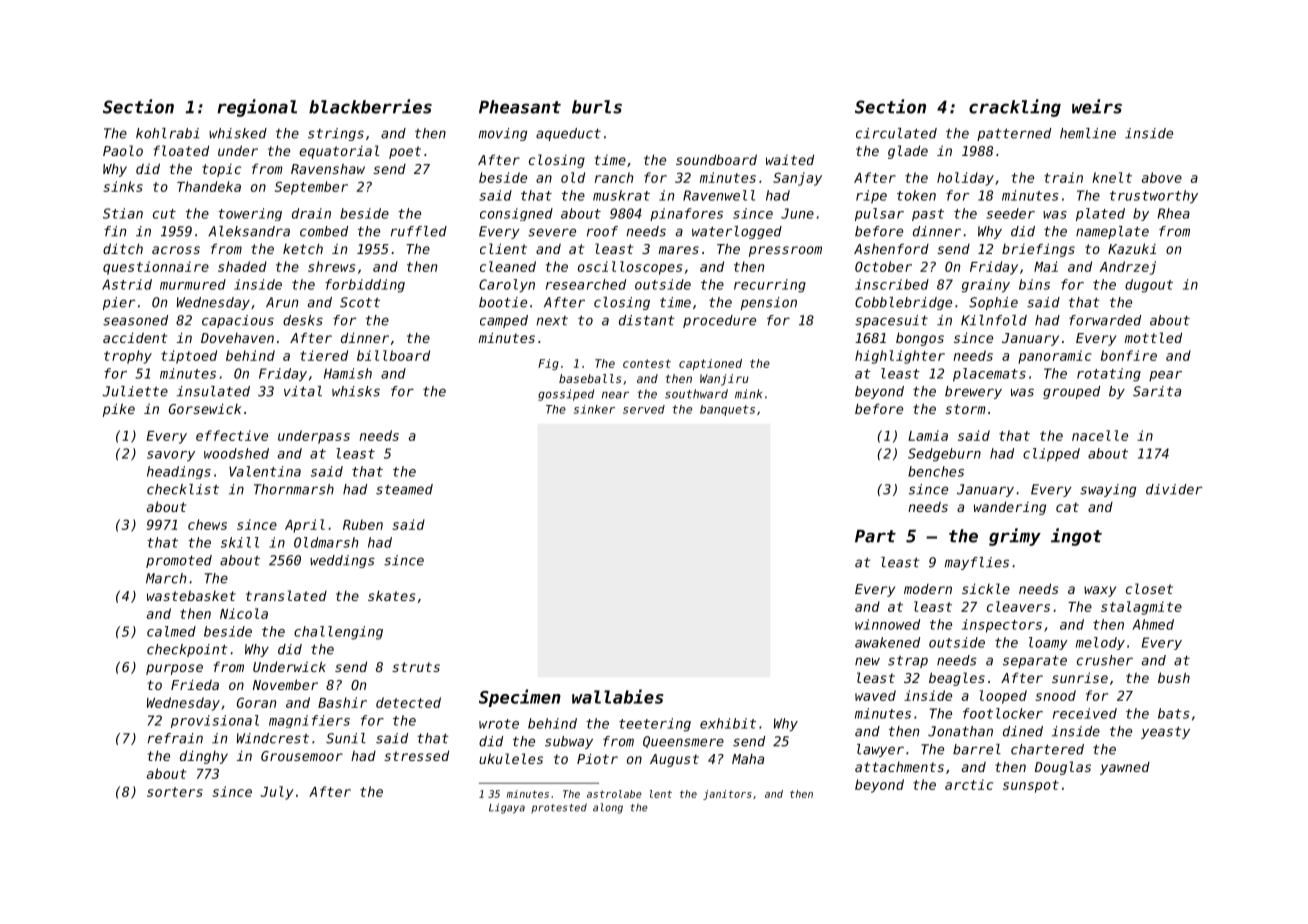 Image resolution: width=1308 pixels, height=924 pixels. Describe the element at coordinates (277, 793) in the screenshot. I see `July` at that location.
